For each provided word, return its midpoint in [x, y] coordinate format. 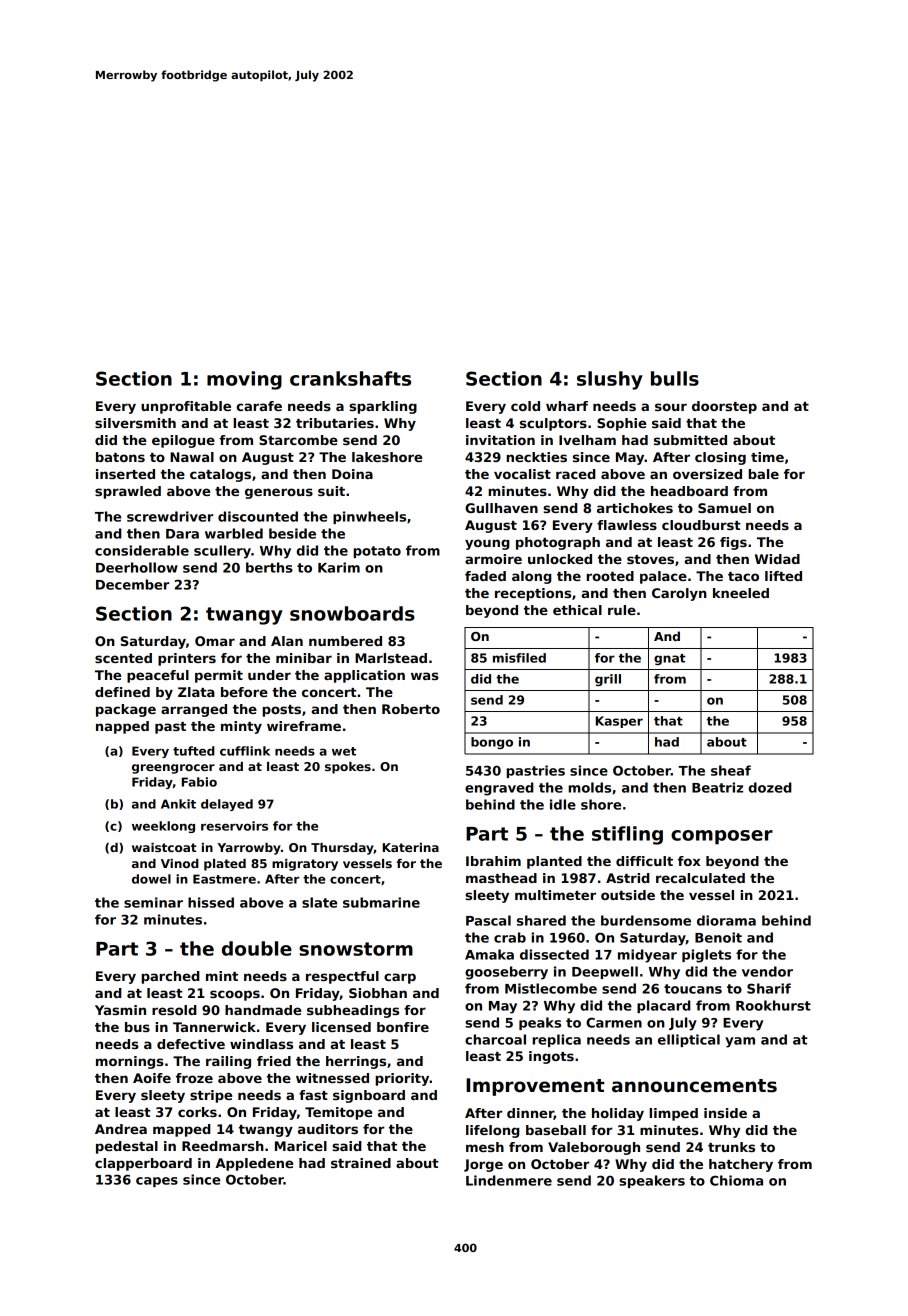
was [425, 676]
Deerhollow [137, 567]
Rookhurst [773, 1005]
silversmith [135, 423]
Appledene [254, 1164]
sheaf [731, 770]
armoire [493, 559]
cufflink [245, 751]
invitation [500, 440]
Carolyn [679, 594]
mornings [130, 1062]
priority [402, 1079]
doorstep [724, 407]
